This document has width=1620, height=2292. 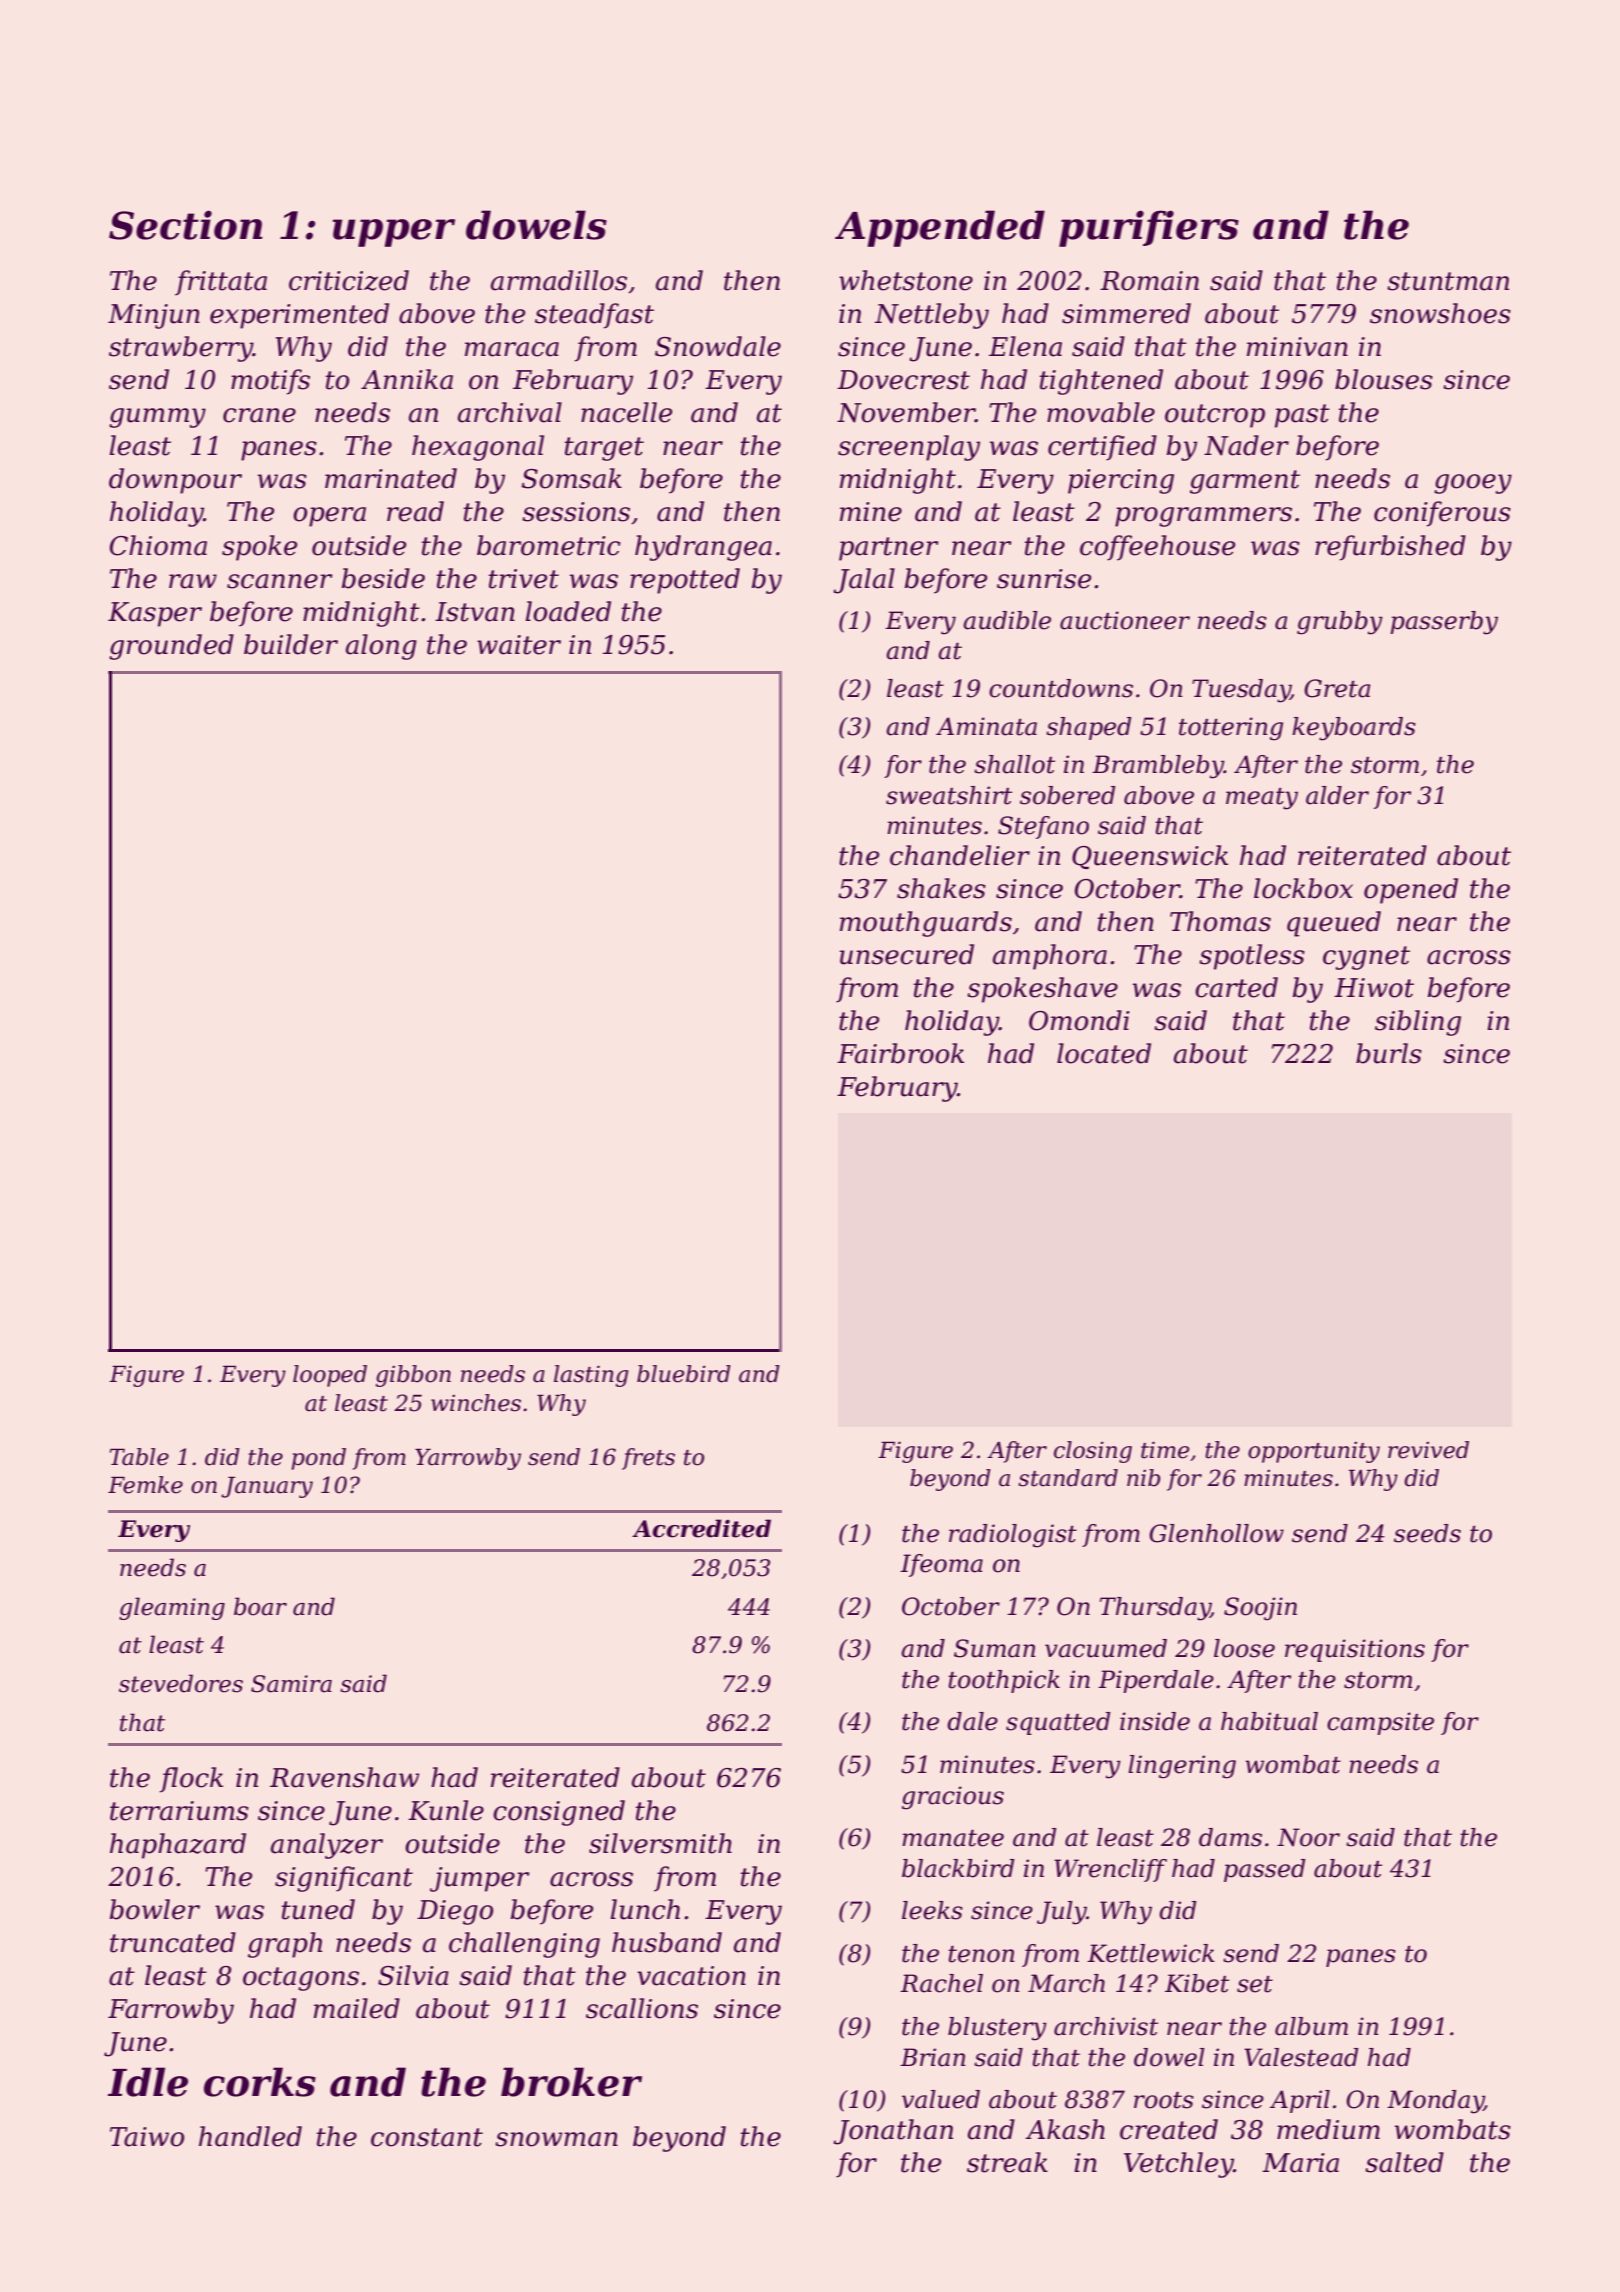 What do you see at coordinates (626, 412) in the document?
I see `nacelle` at bounding box center [626, 412].
